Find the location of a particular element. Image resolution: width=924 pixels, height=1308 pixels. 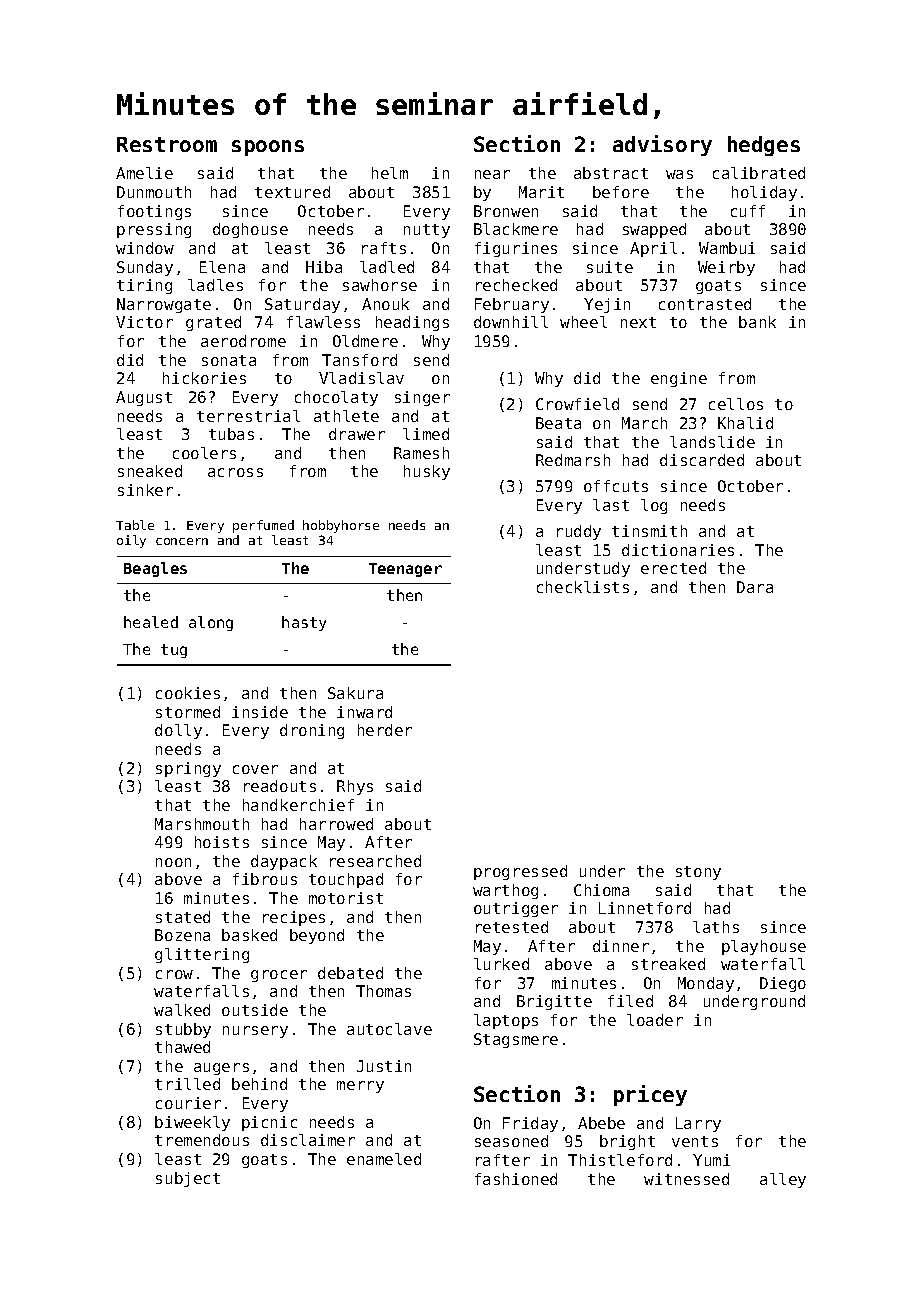

spoons is located at coordinates (268, 148).
